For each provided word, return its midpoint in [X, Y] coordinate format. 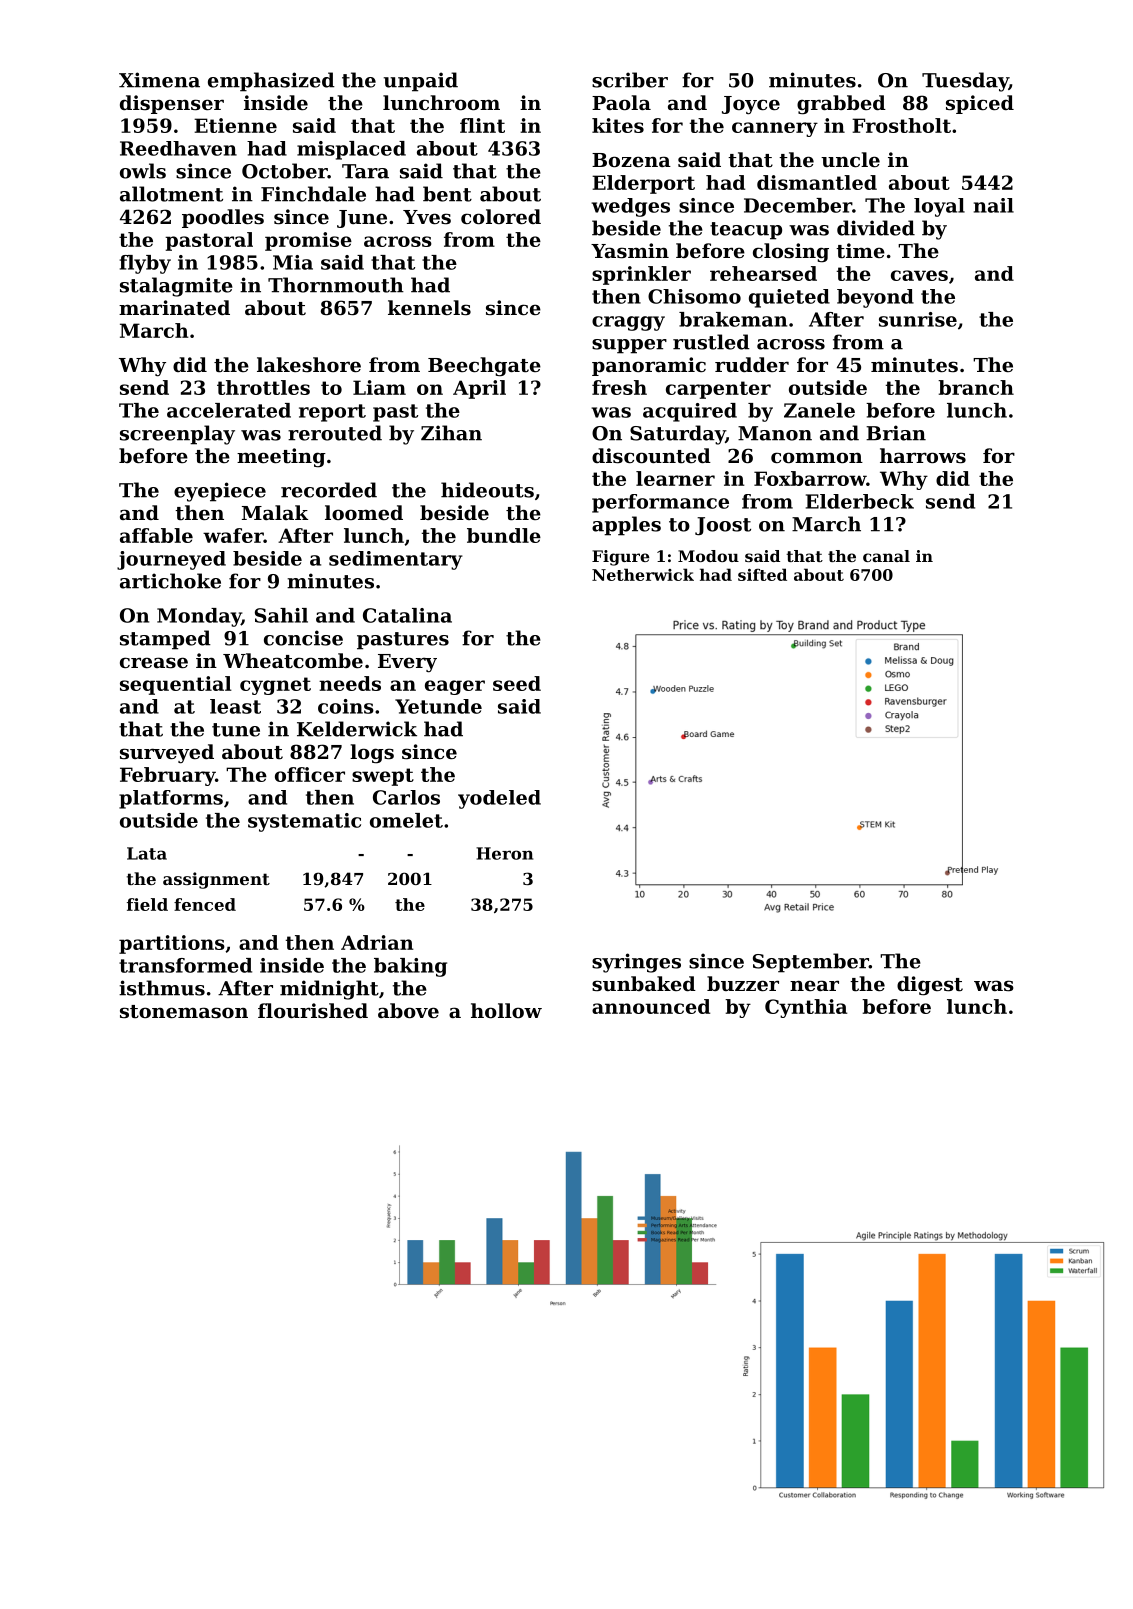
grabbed [841, 105]
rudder [752, 364]
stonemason [184, 1012]
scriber [630, 80]
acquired [690, 412]
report [332, 413]
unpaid [421, 82]
